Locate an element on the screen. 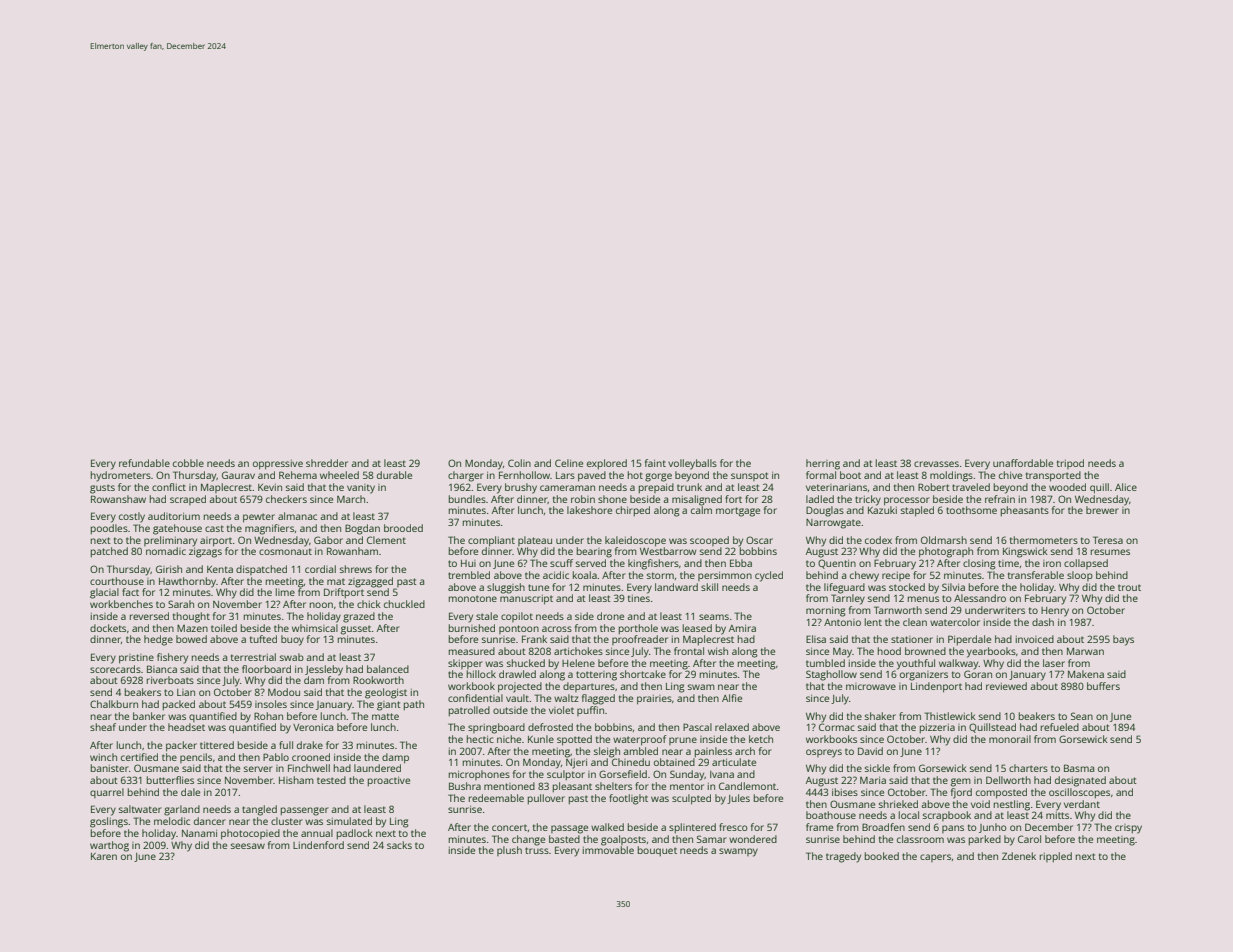 Image resolution: width=1233 pixels, height=952 pixels. browned is located at coordinates (925, 651).
